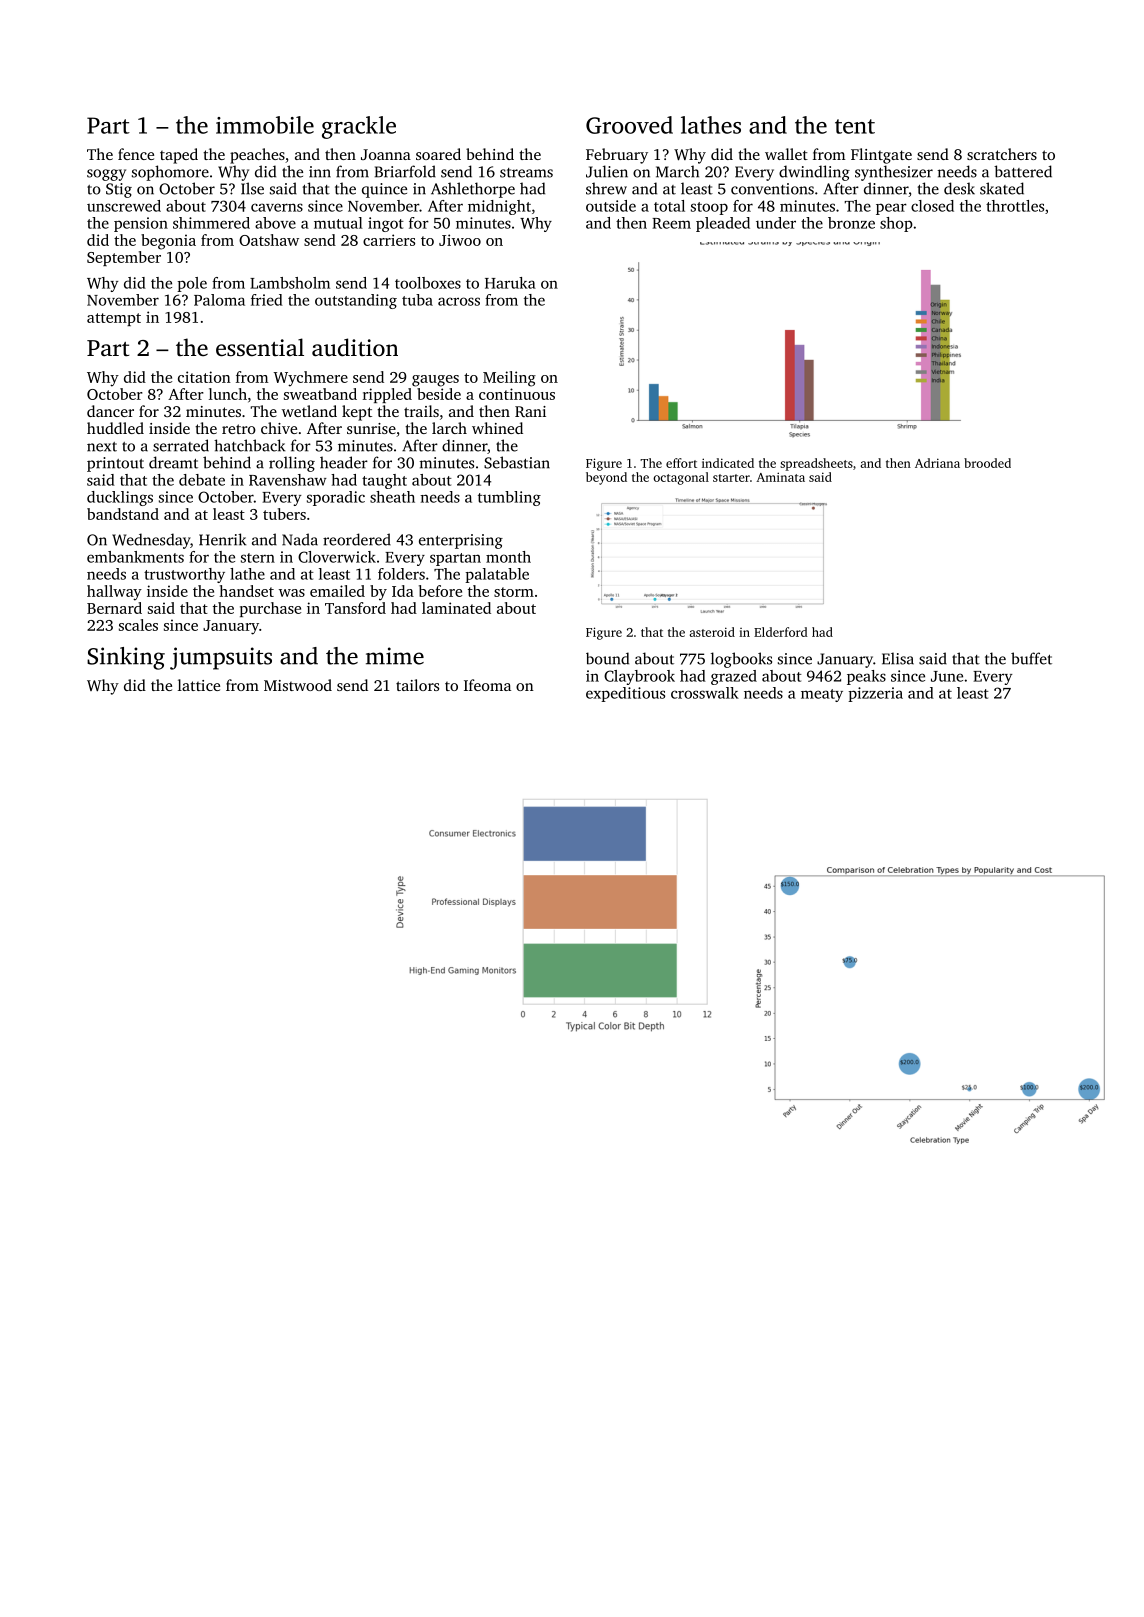 This screenshot has width=1144, height=1617. What do you see at coordinates (124, 206) in the screenshot?
I see `unscrewed` at bounding box center [124, 206].
